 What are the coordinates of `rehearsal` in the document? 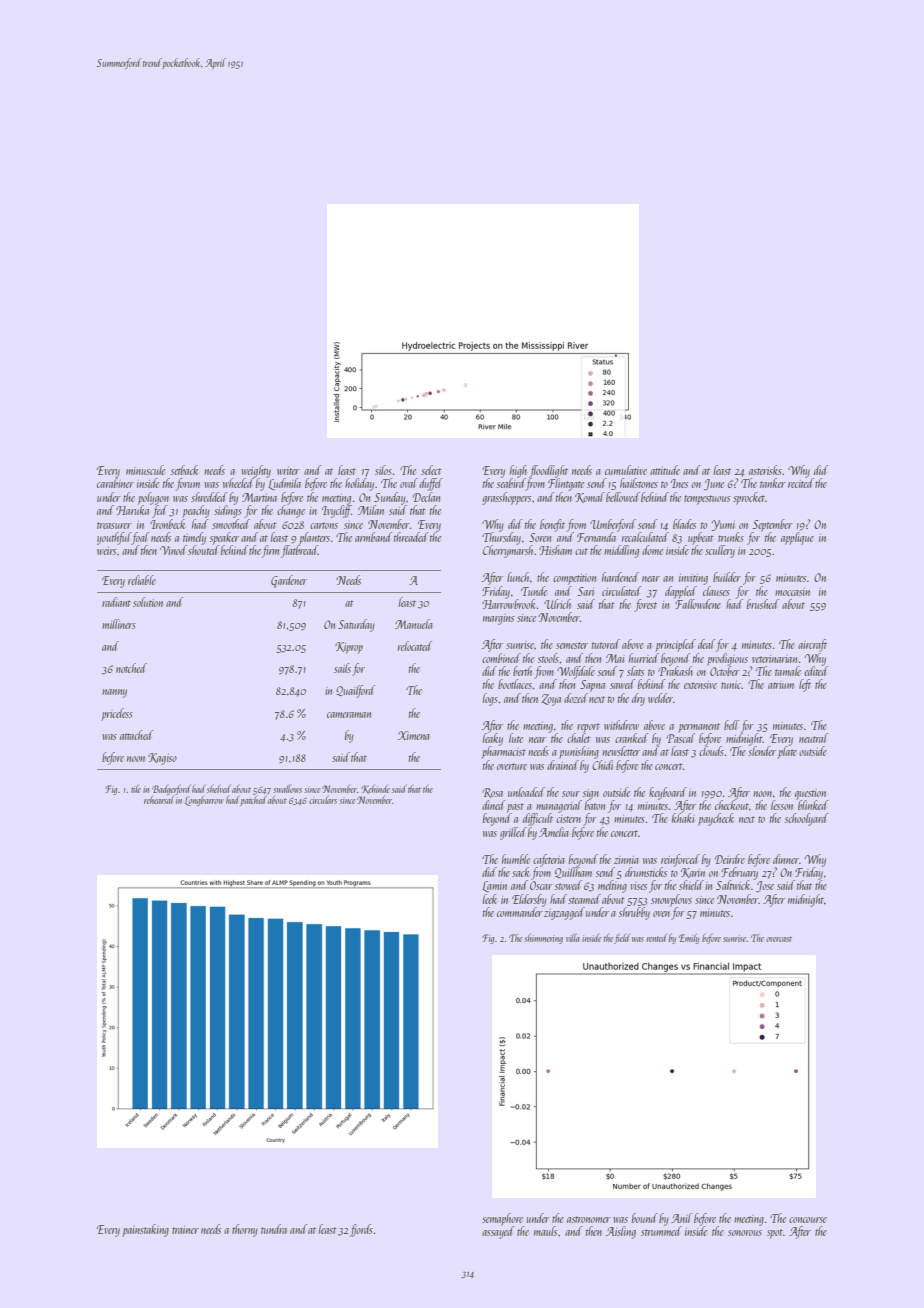 It's located at (159, 800).
